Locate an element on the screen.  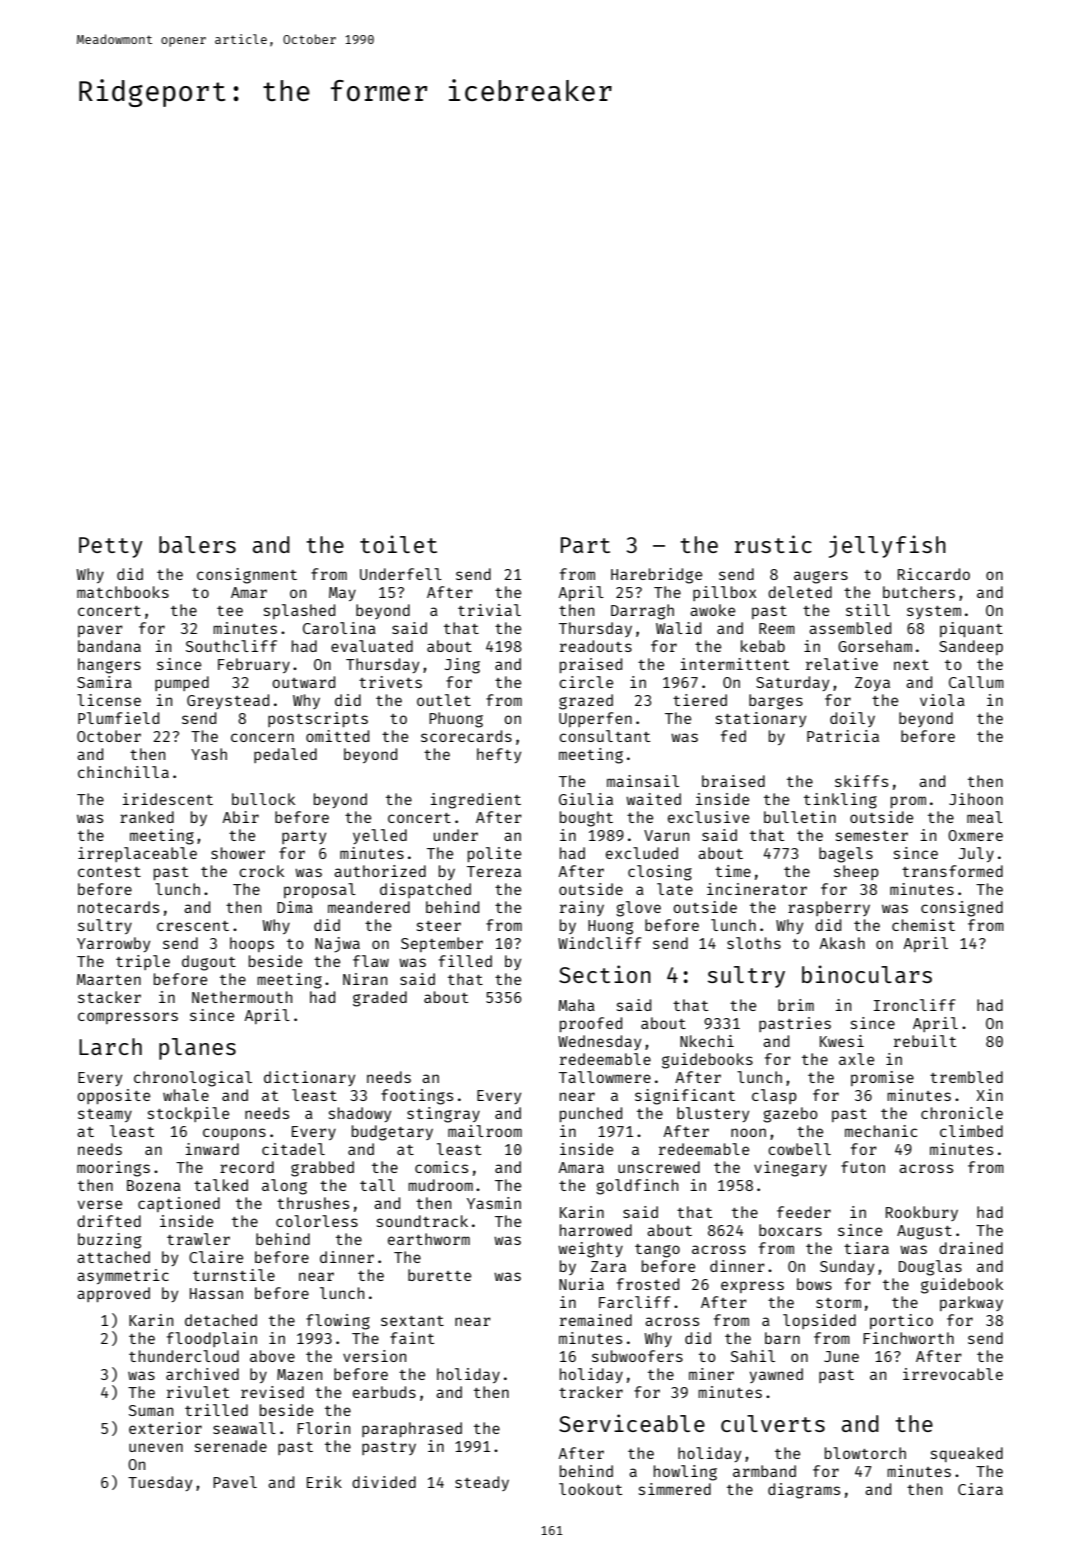
skiffs is located at coordinates (861, 781).
